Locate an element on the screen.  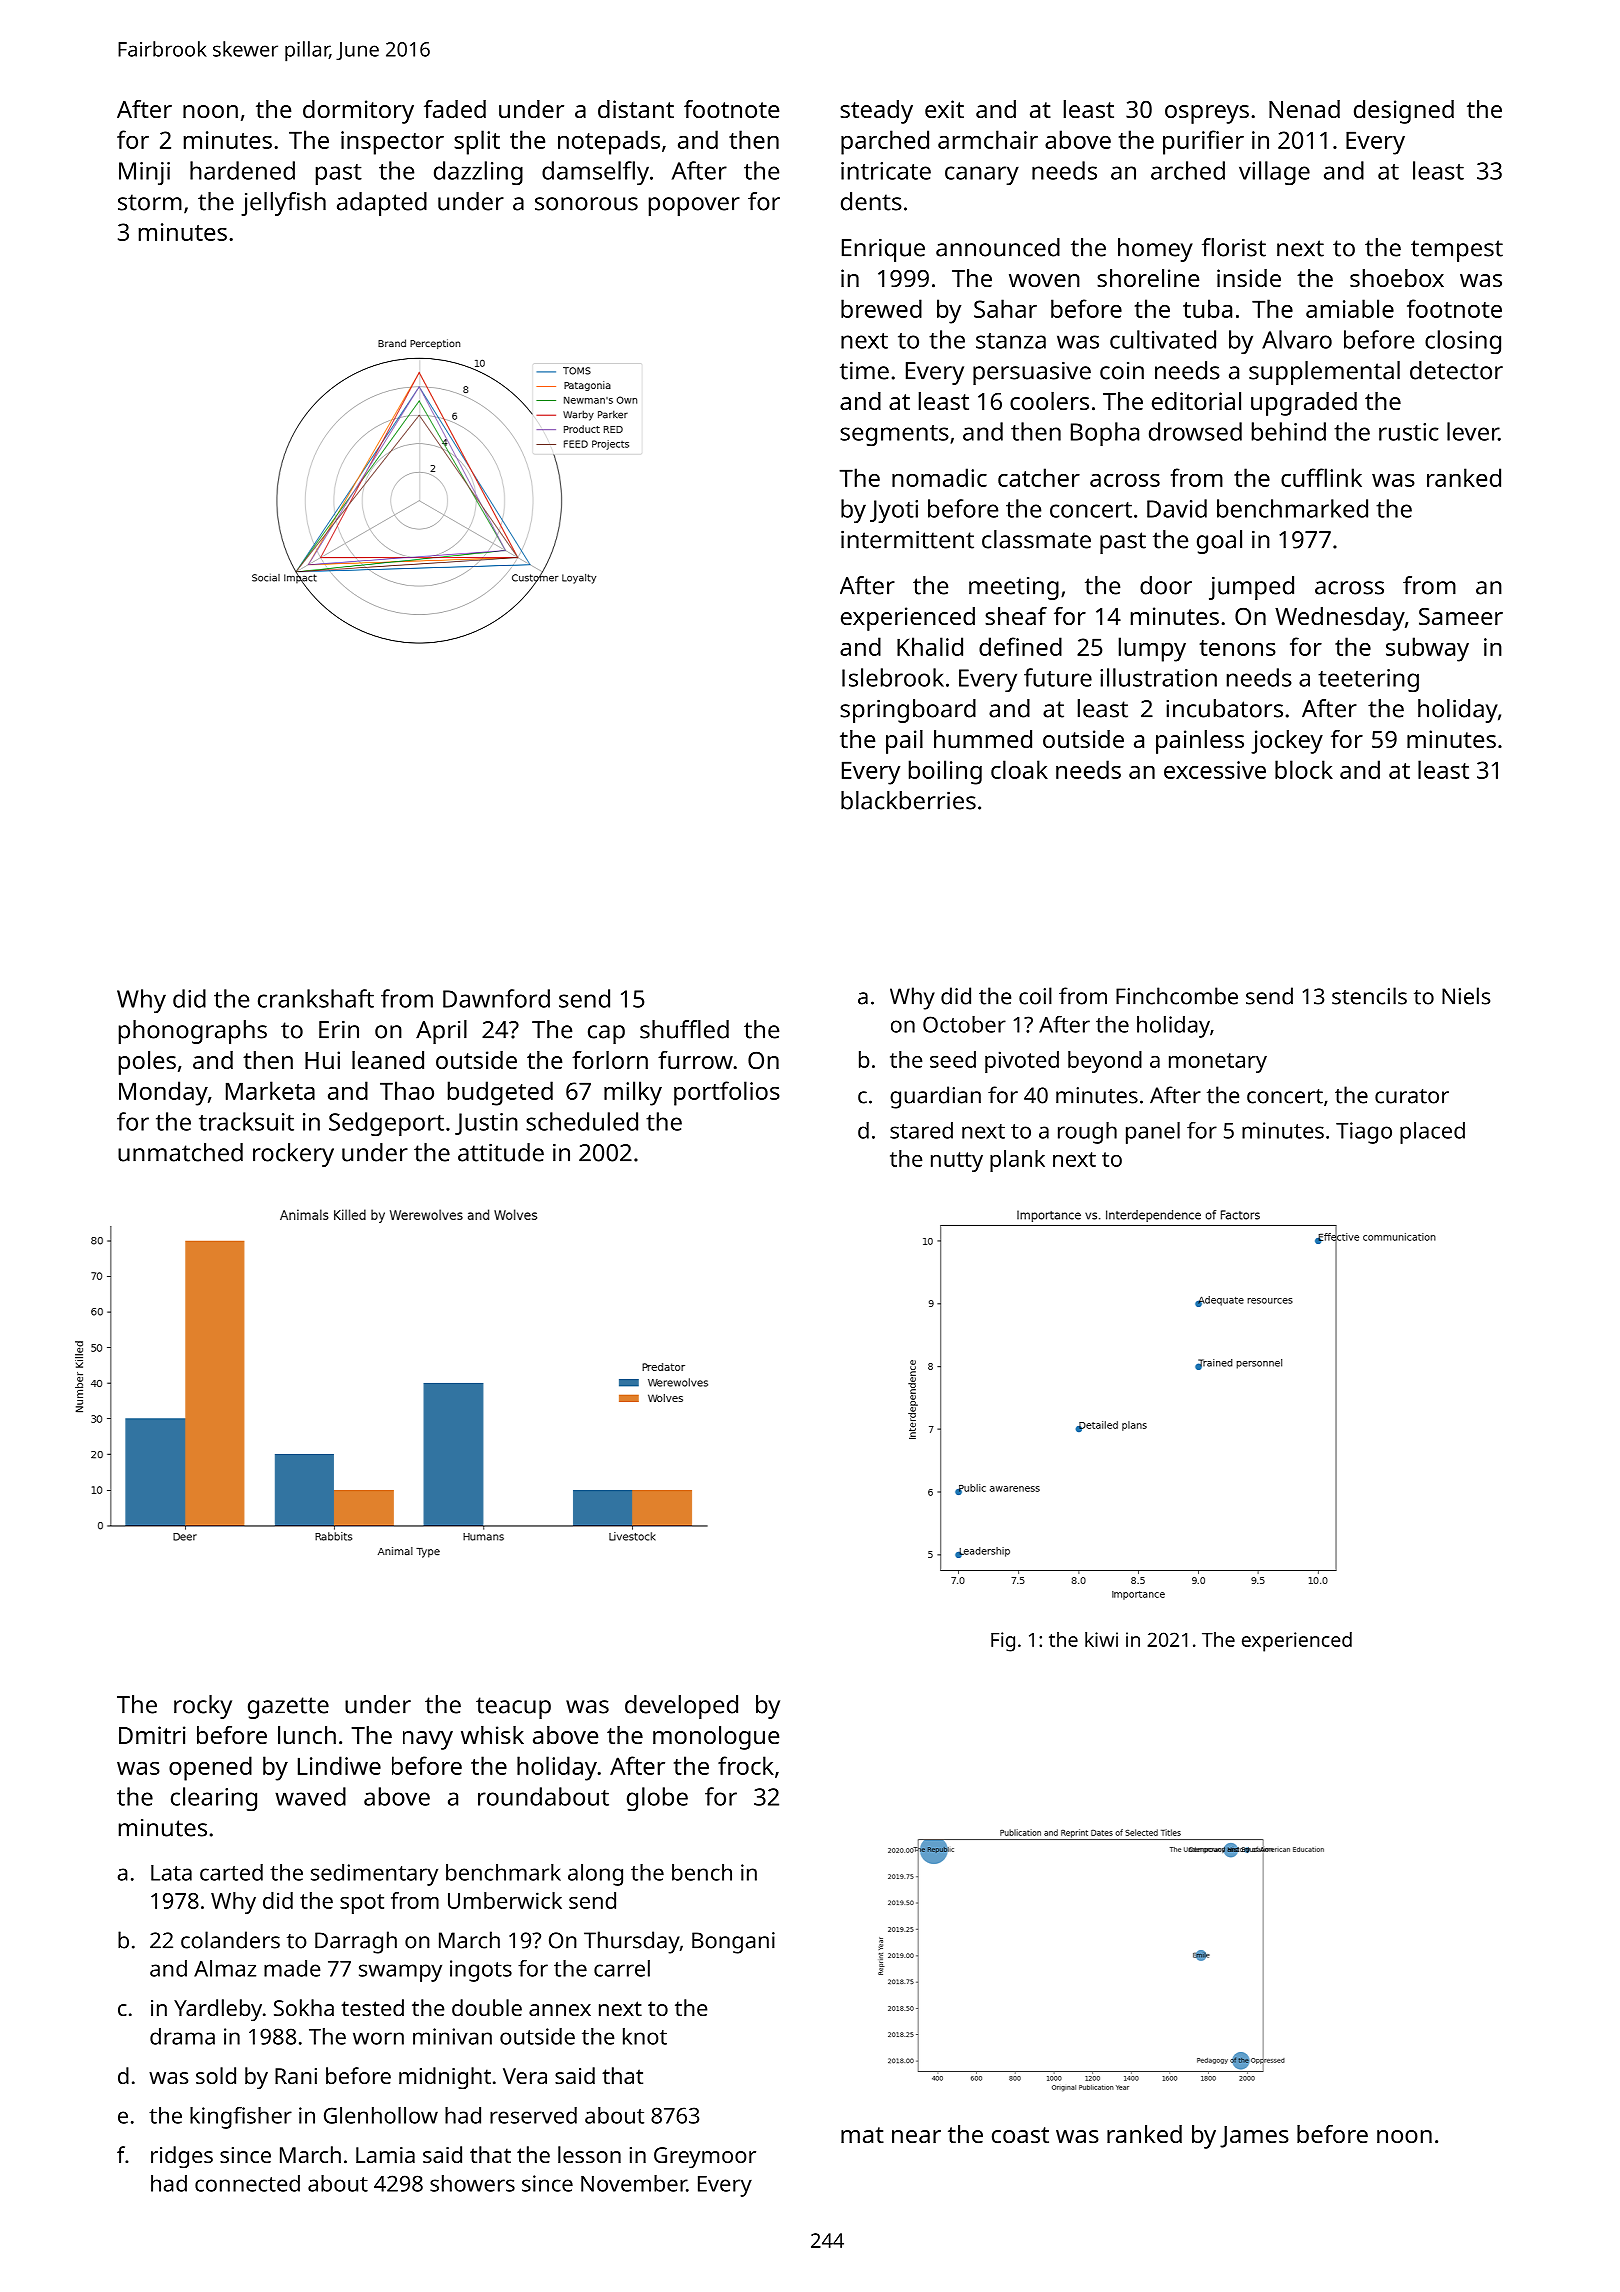
panel is located at coordinates (1153, 1133).
